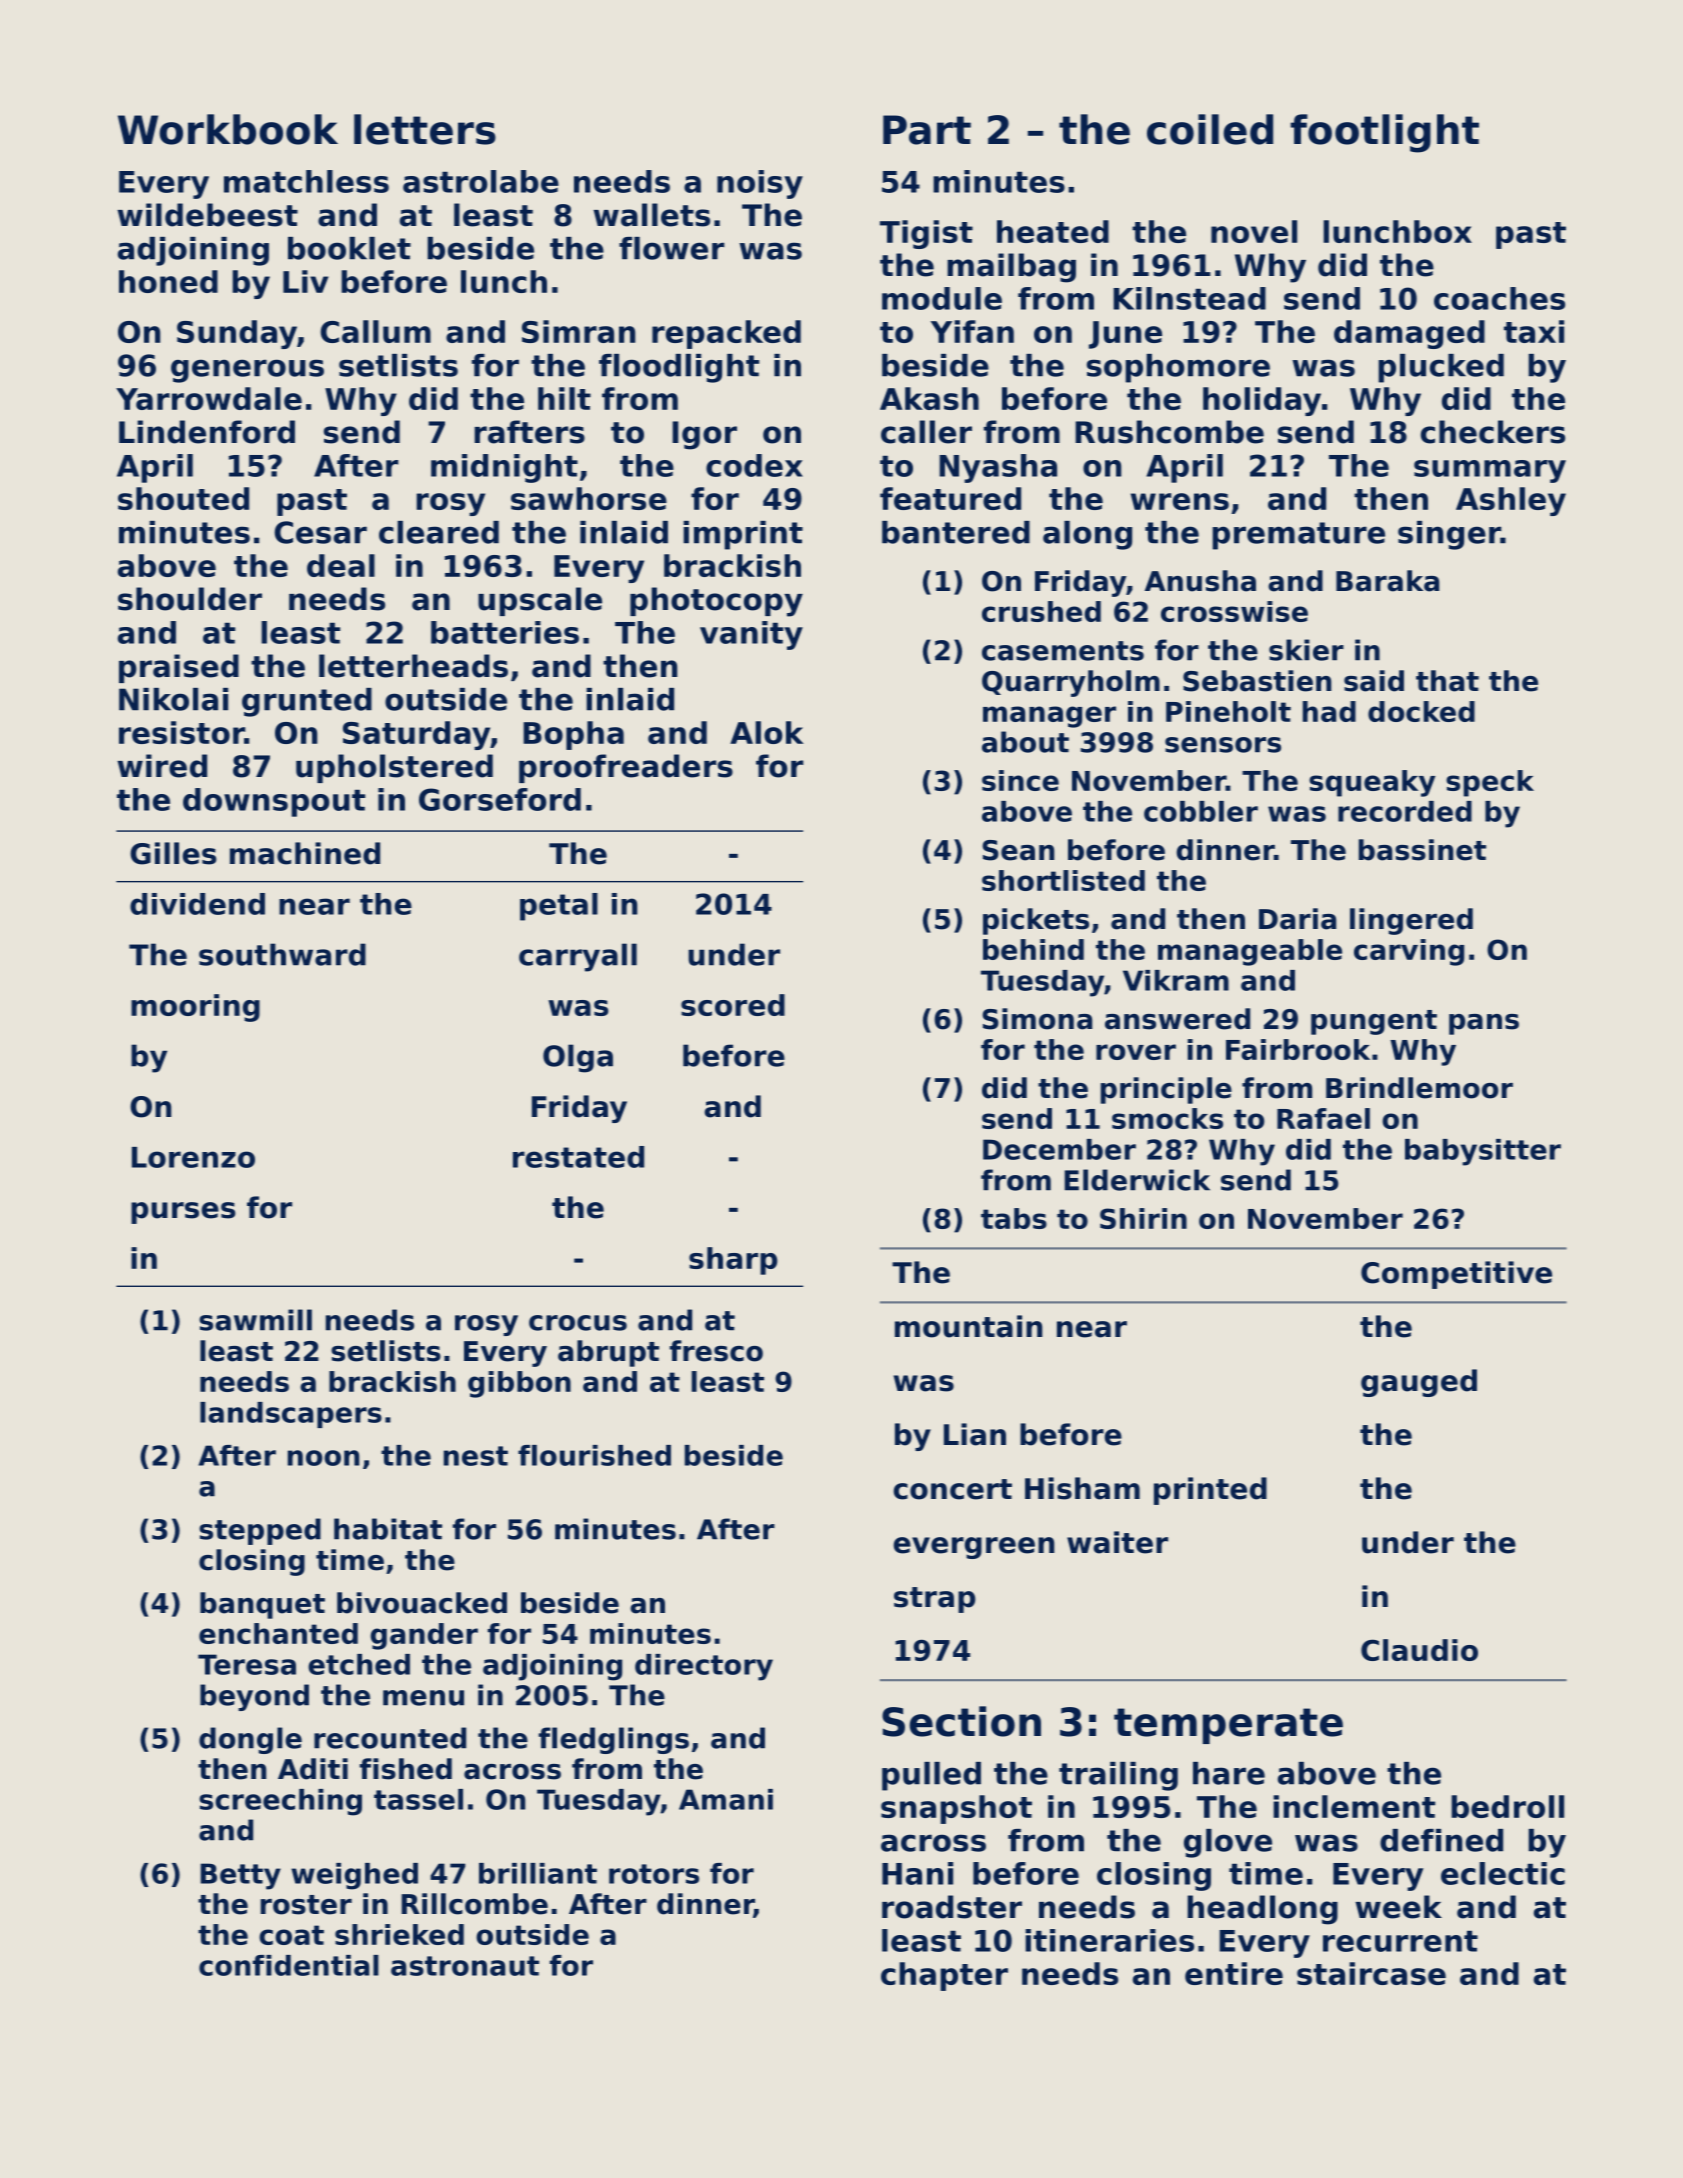 The height and width of the image is (2178, 1683). Describe the element at coordinates (1210, 129) in the image. I see `coiled` at that location.
